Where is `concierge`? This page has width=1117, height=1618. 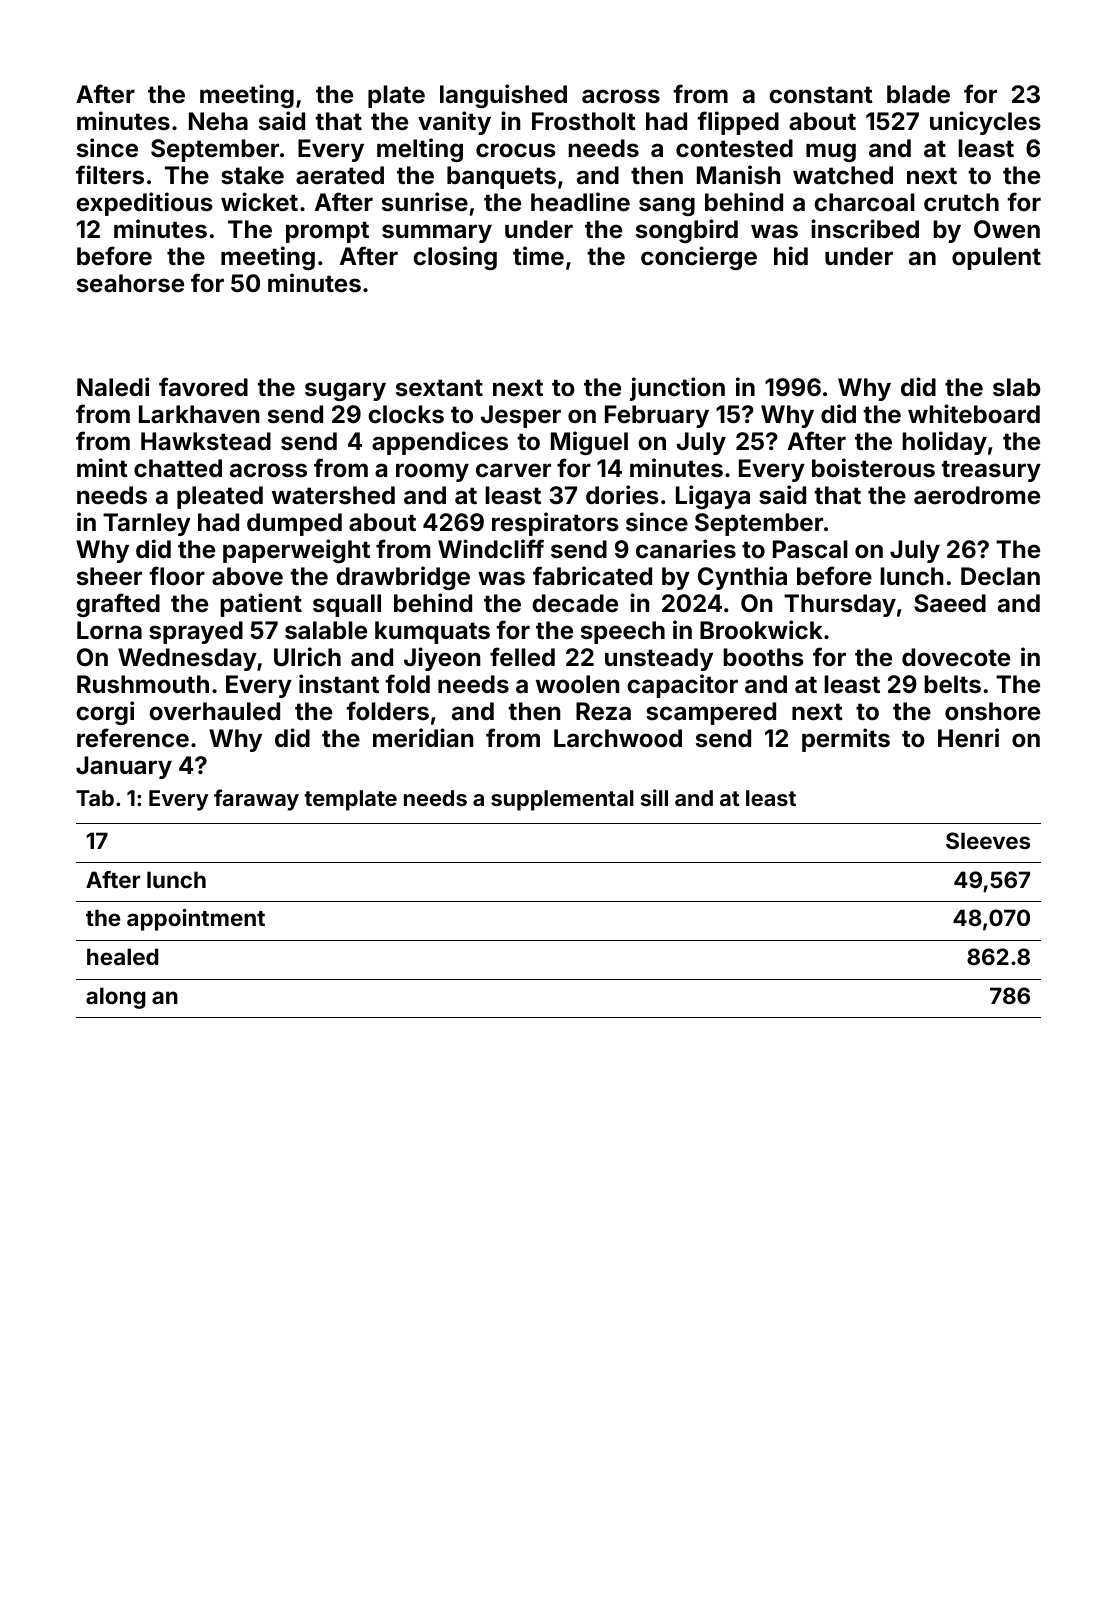 concierge is located at coordinates (699, 258).
